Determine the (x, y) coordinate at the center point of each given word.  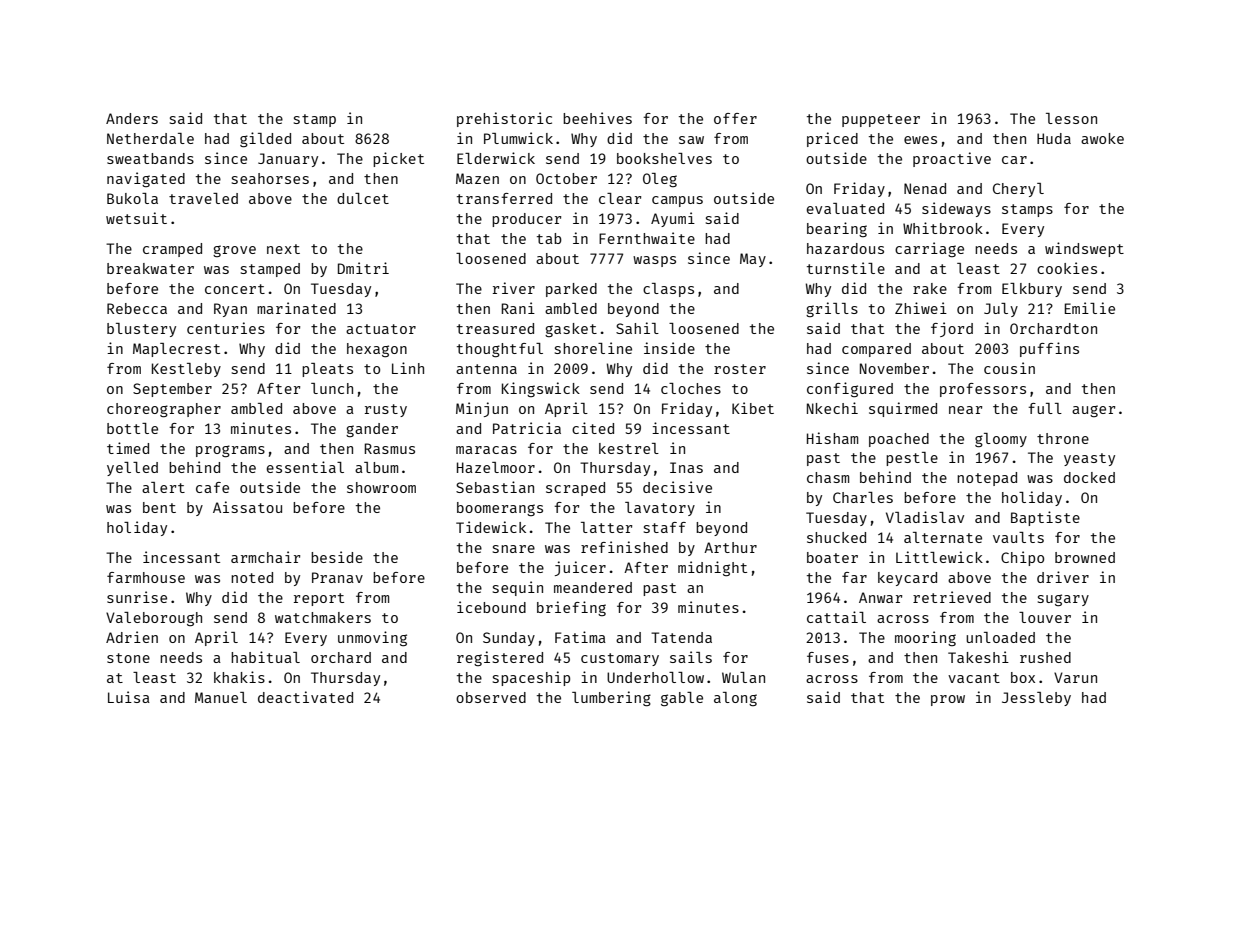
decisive (677, 487)
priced (832, 139)
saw (691, 140)
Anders (132, 118)
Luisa (129, 697)
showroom (381, 487)
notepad (987, 479)
